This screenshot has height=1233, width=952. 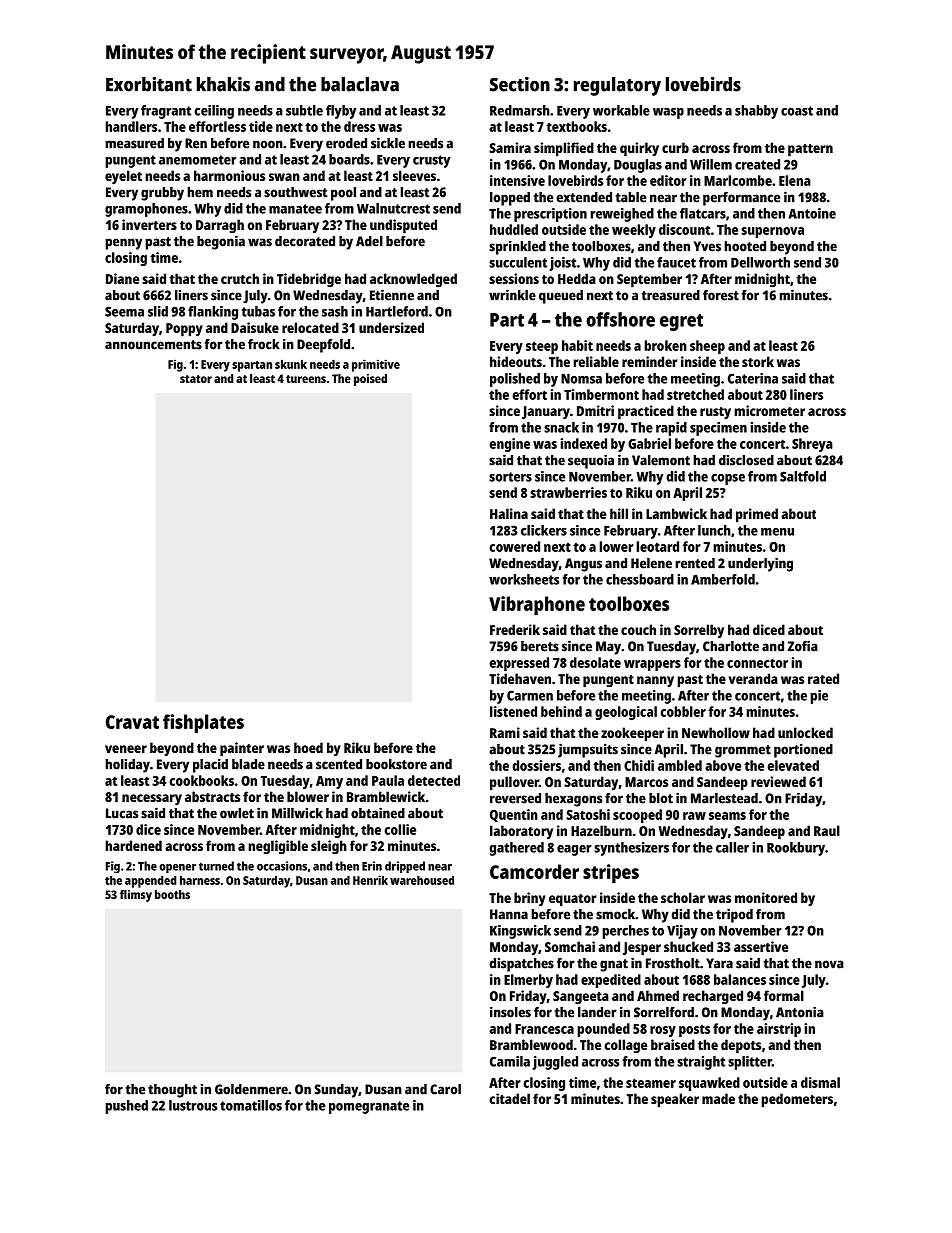 What do you see at coordinates (827, 830) in the screenshot?
I see `Raul` at bounding box center [827, 830].
